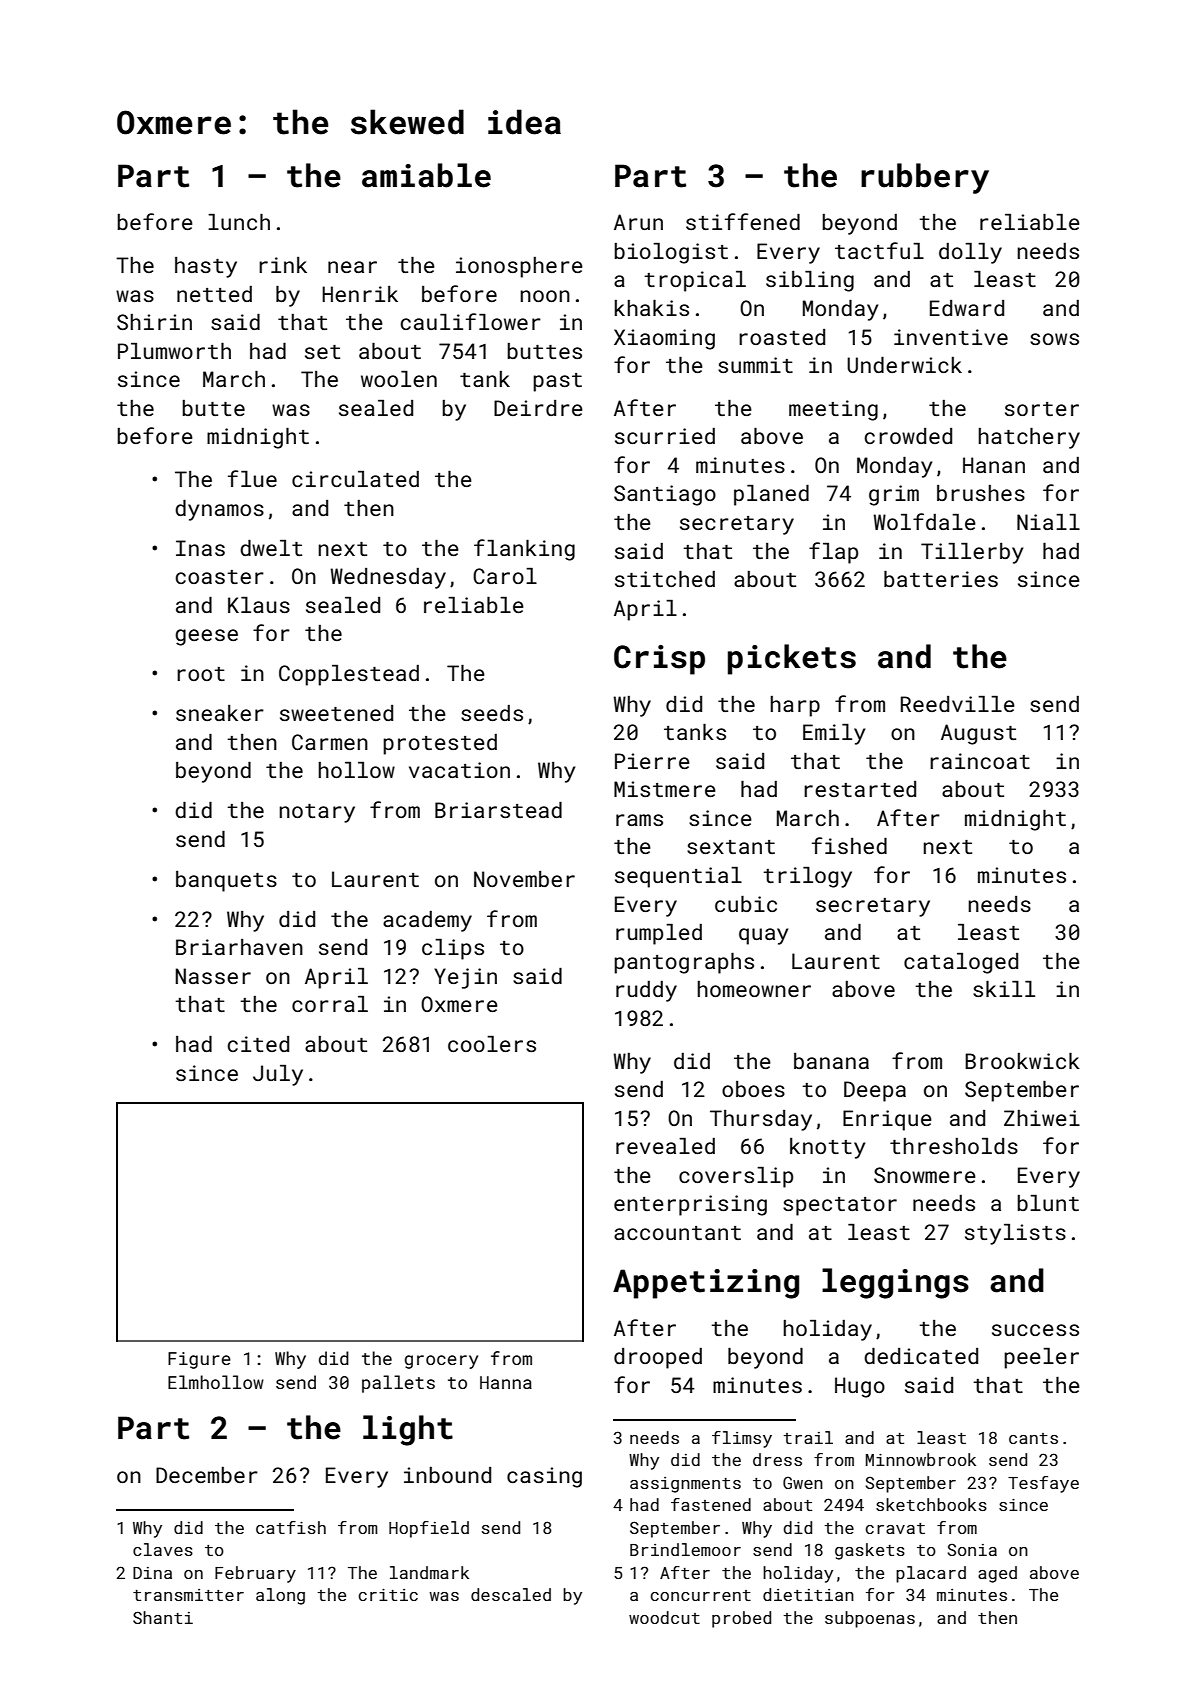 The image size is (1197, 1693). What do you see at coordinates (505, 576) in the screenshot?
I see `Carol` at bounding box center [505, 576].
